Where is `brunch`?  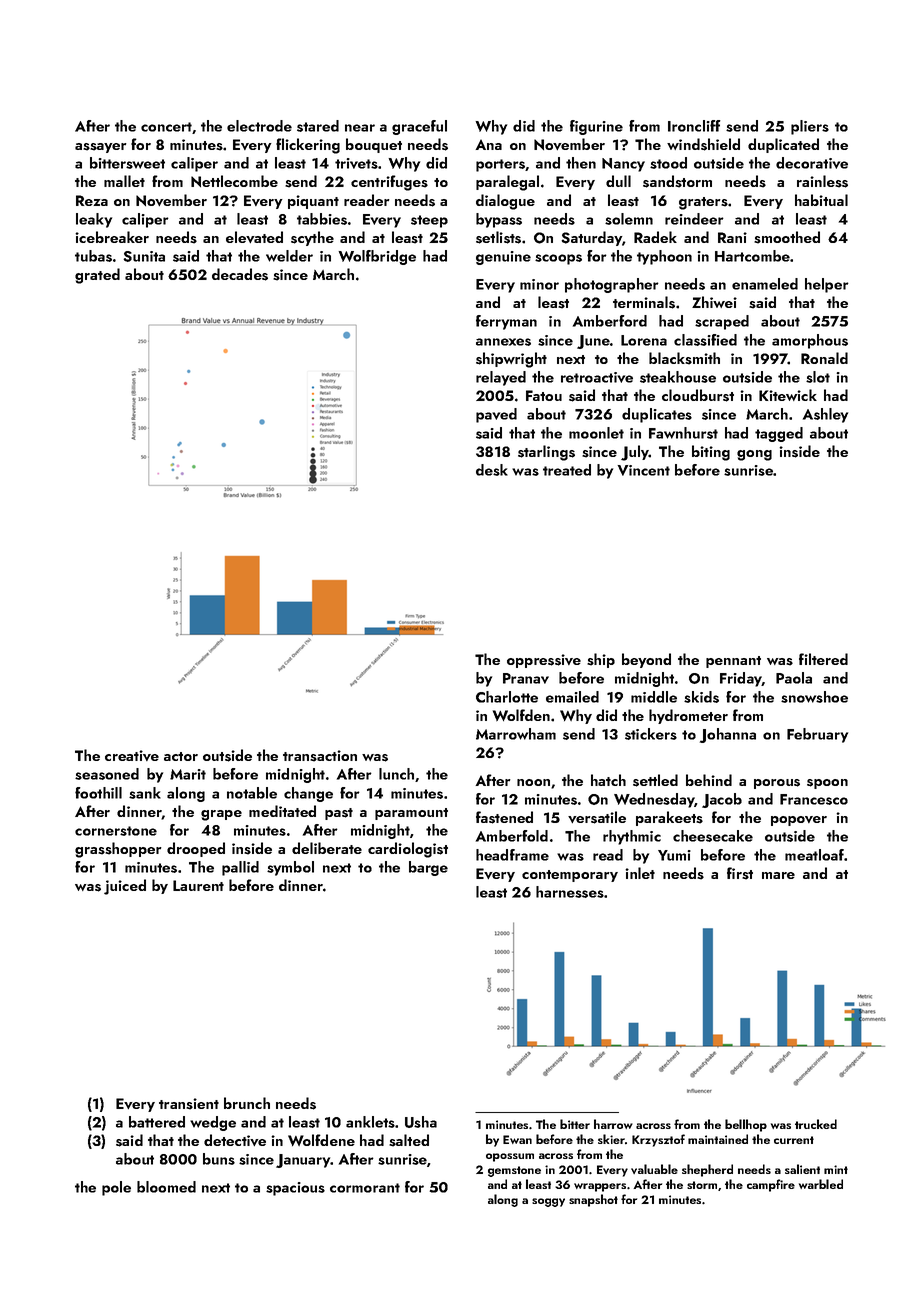
brunch is located at coordinates (247, 1103).
